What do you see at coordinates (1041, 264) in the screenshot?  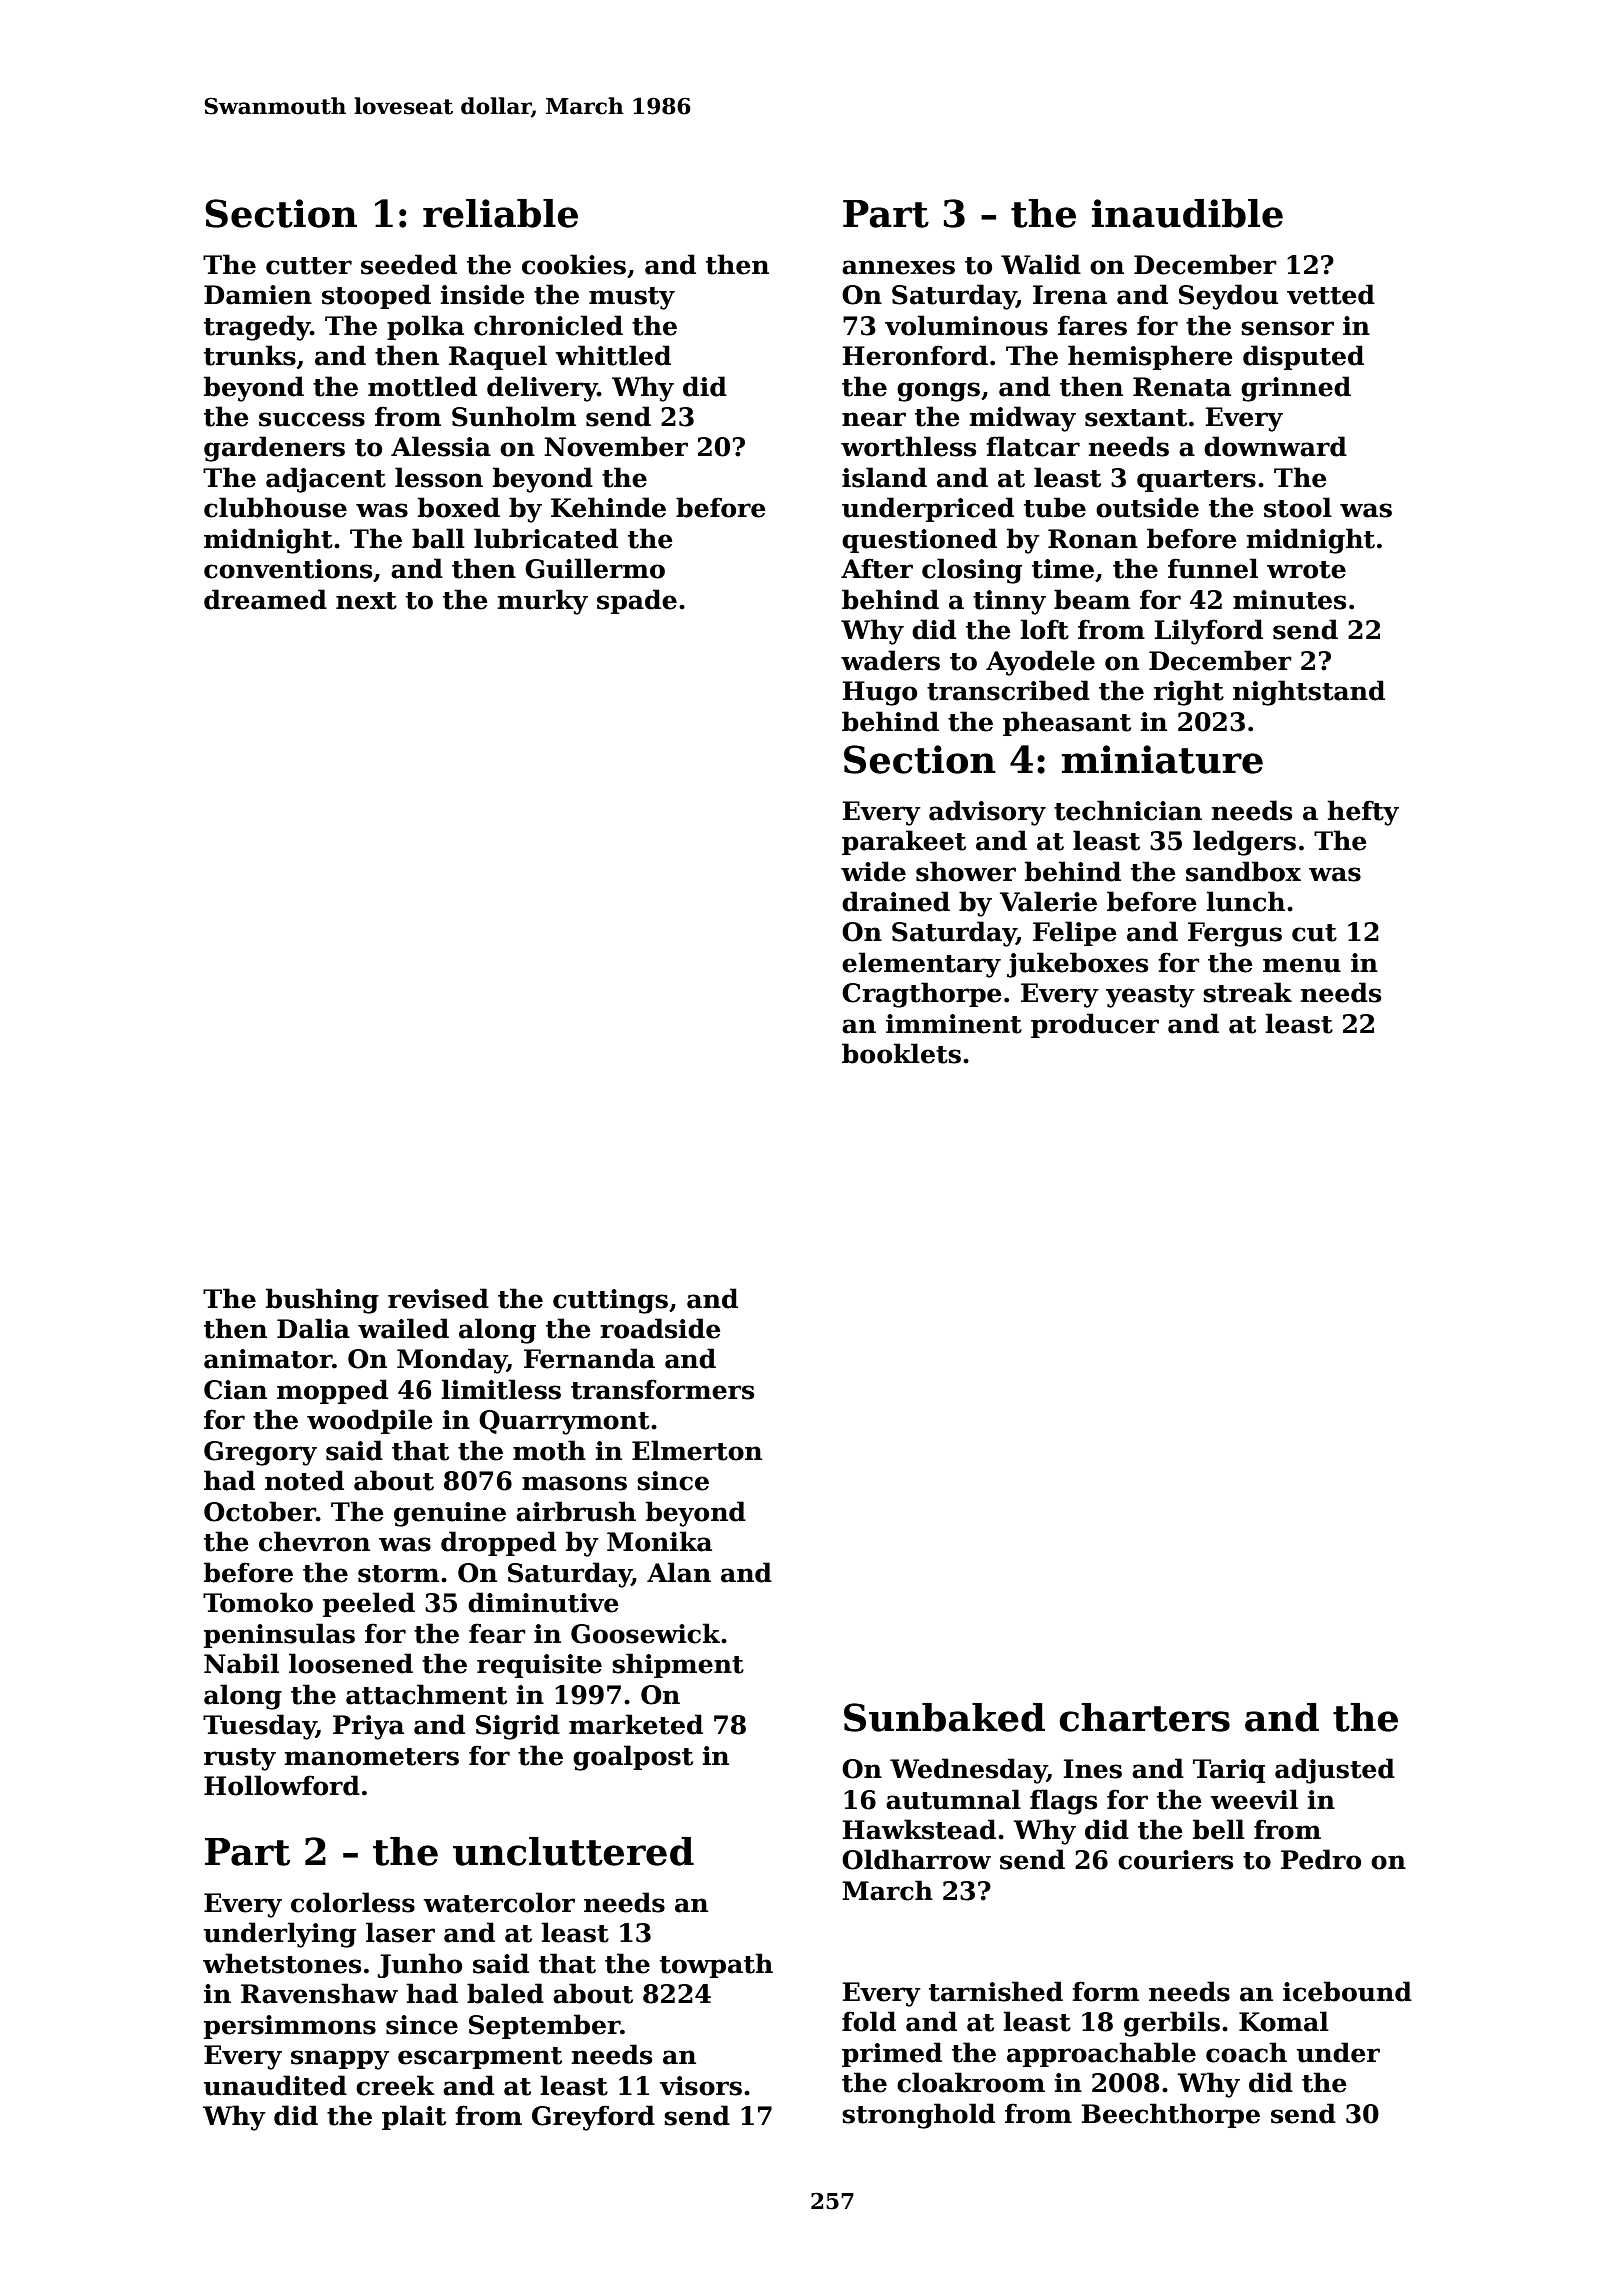 I see `Walid` at bounding box center [1041, 264].
